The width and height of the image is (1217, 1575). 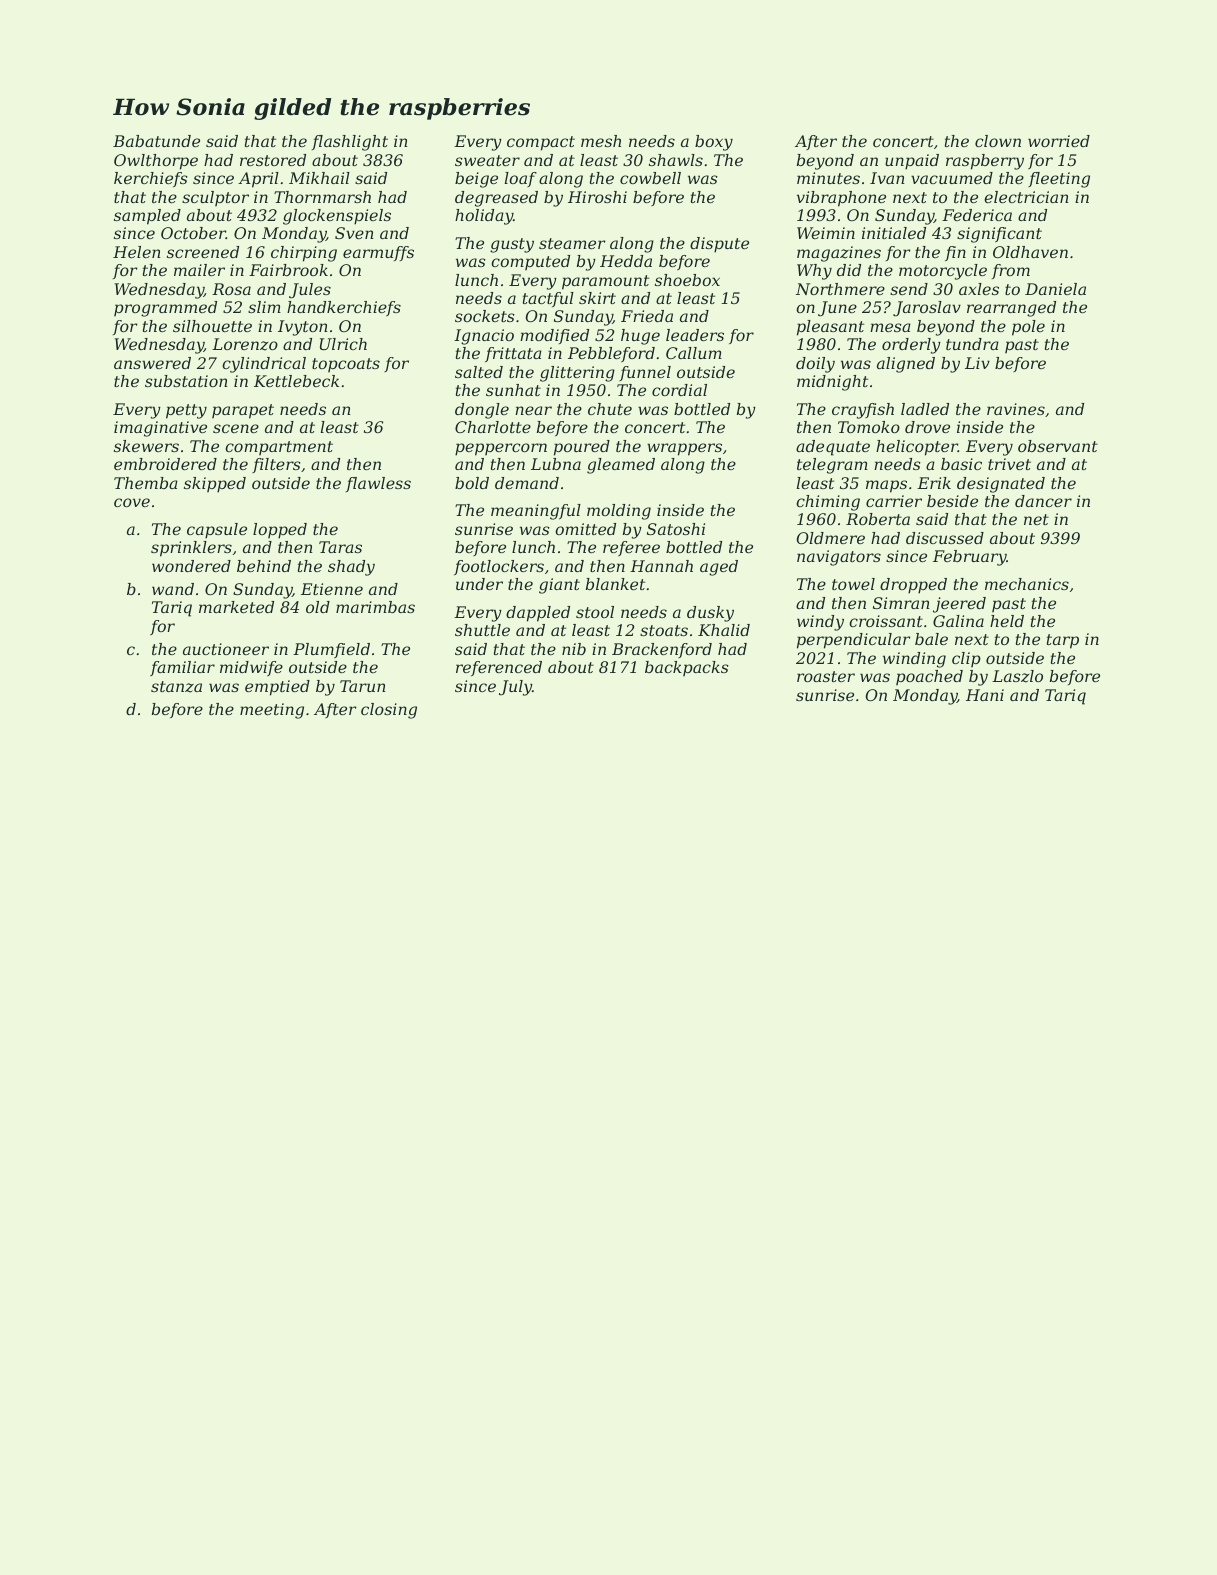 What do you see at coordinates (538, 614) in the image?
I see `dappled` at bounding box center [538, 614].
